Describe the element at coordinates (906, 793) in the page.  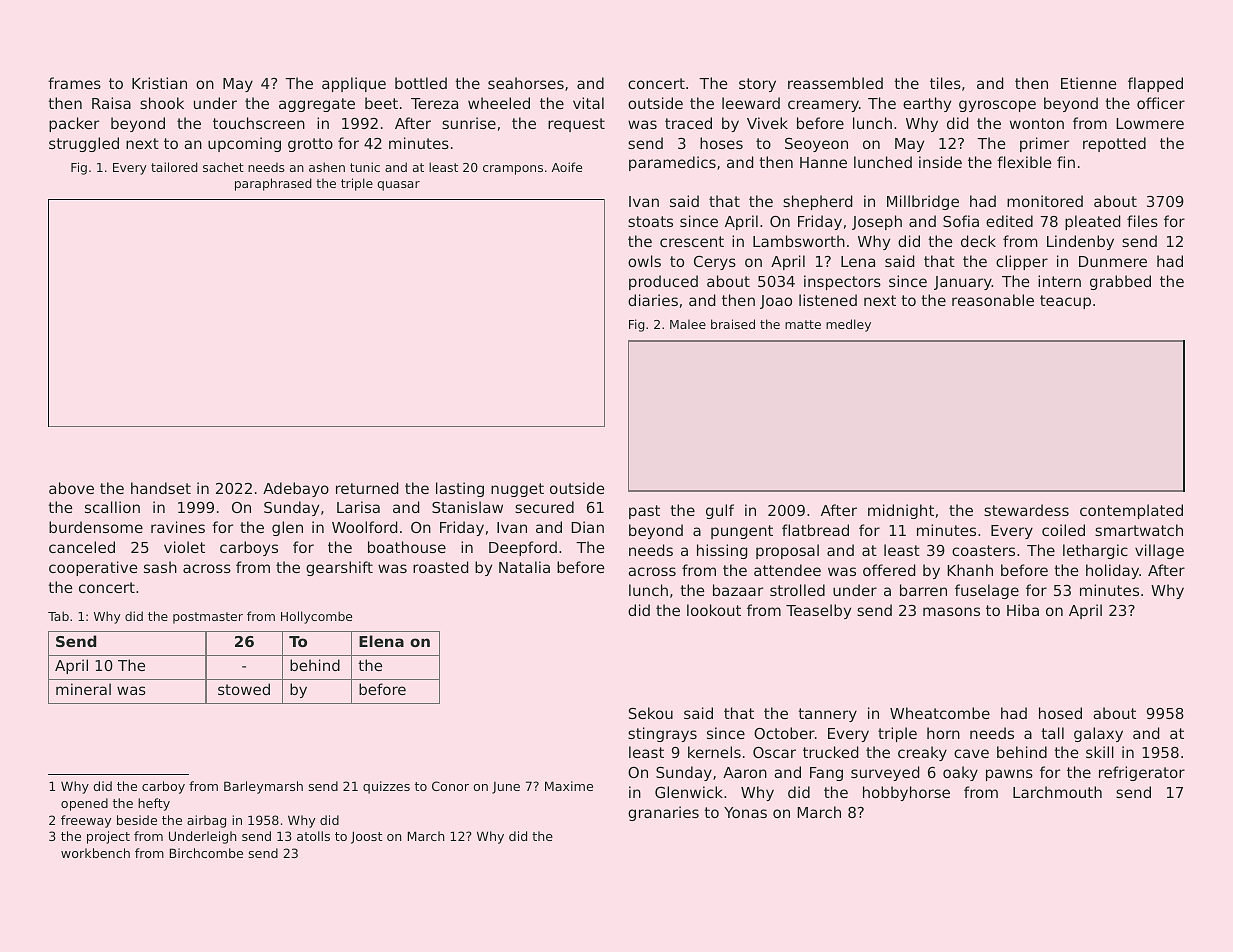
I see `hobbyhorse` at that location.
